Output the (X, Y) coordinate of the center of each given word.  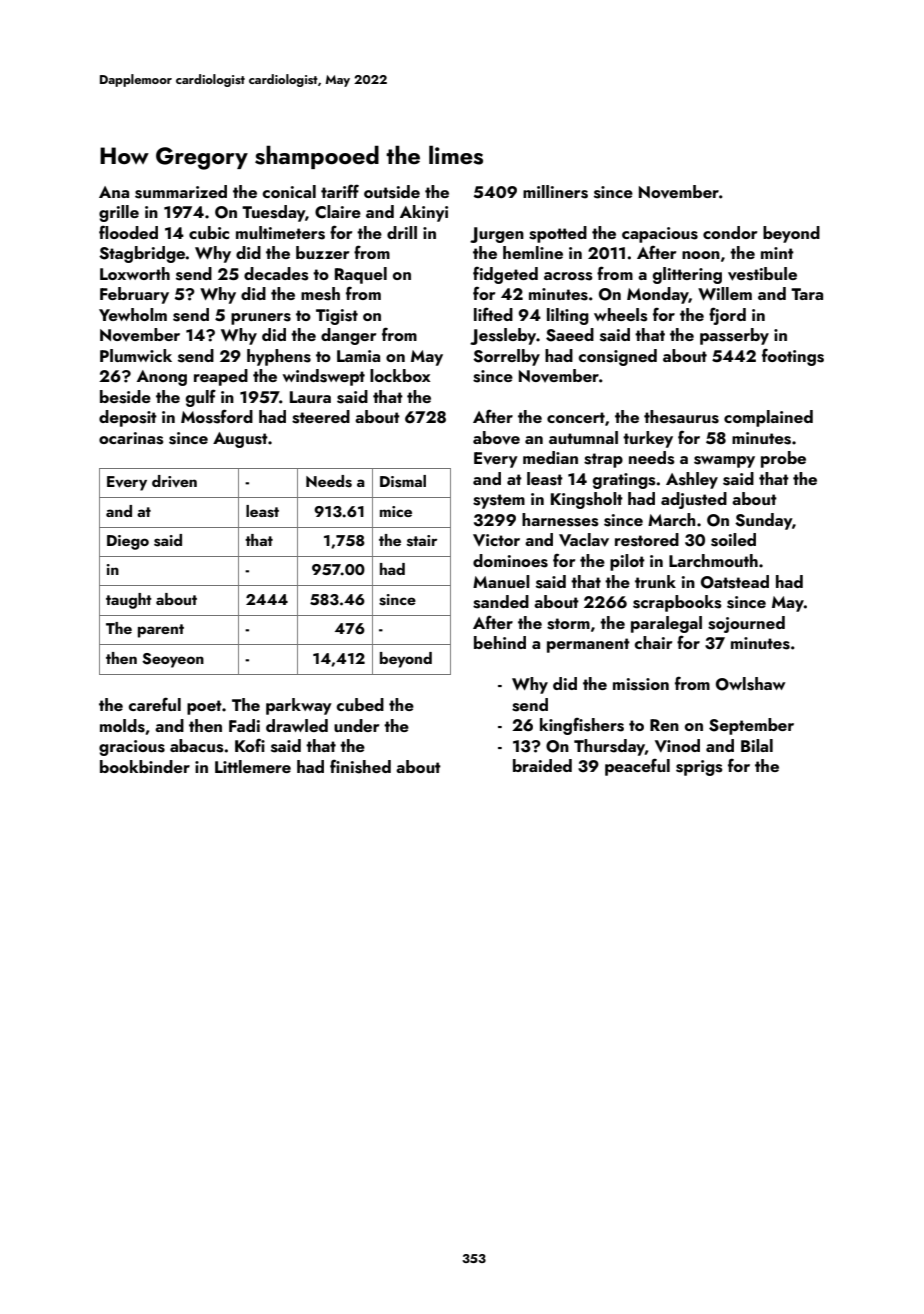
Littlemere (253, 766)
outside (392, 192)
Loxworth (135, 273)
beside (125, 397)
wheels (621, 315)
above (496, 438)
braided (542, 765)
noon (701, 255)
